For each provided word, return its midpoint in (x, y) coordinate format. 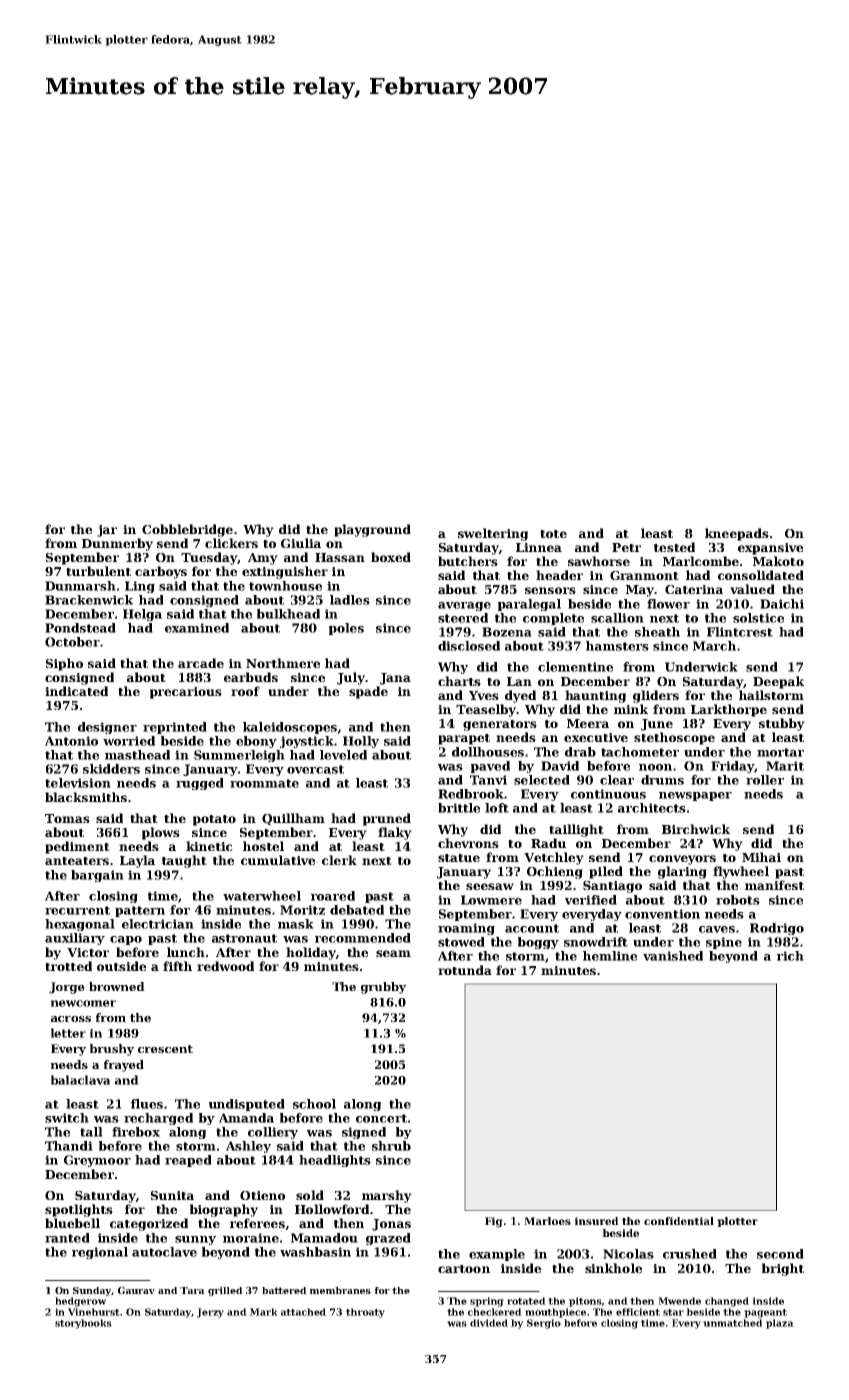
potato (214, 820)
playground (372, 530)
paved (490, 767)
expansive (770, 549)
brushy (112, 1050)
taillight (576, 830)
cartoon (464, 1269)
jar (107, 531)
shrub (391, 1146)
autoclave (164, 1252)
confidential (679, 1221)
